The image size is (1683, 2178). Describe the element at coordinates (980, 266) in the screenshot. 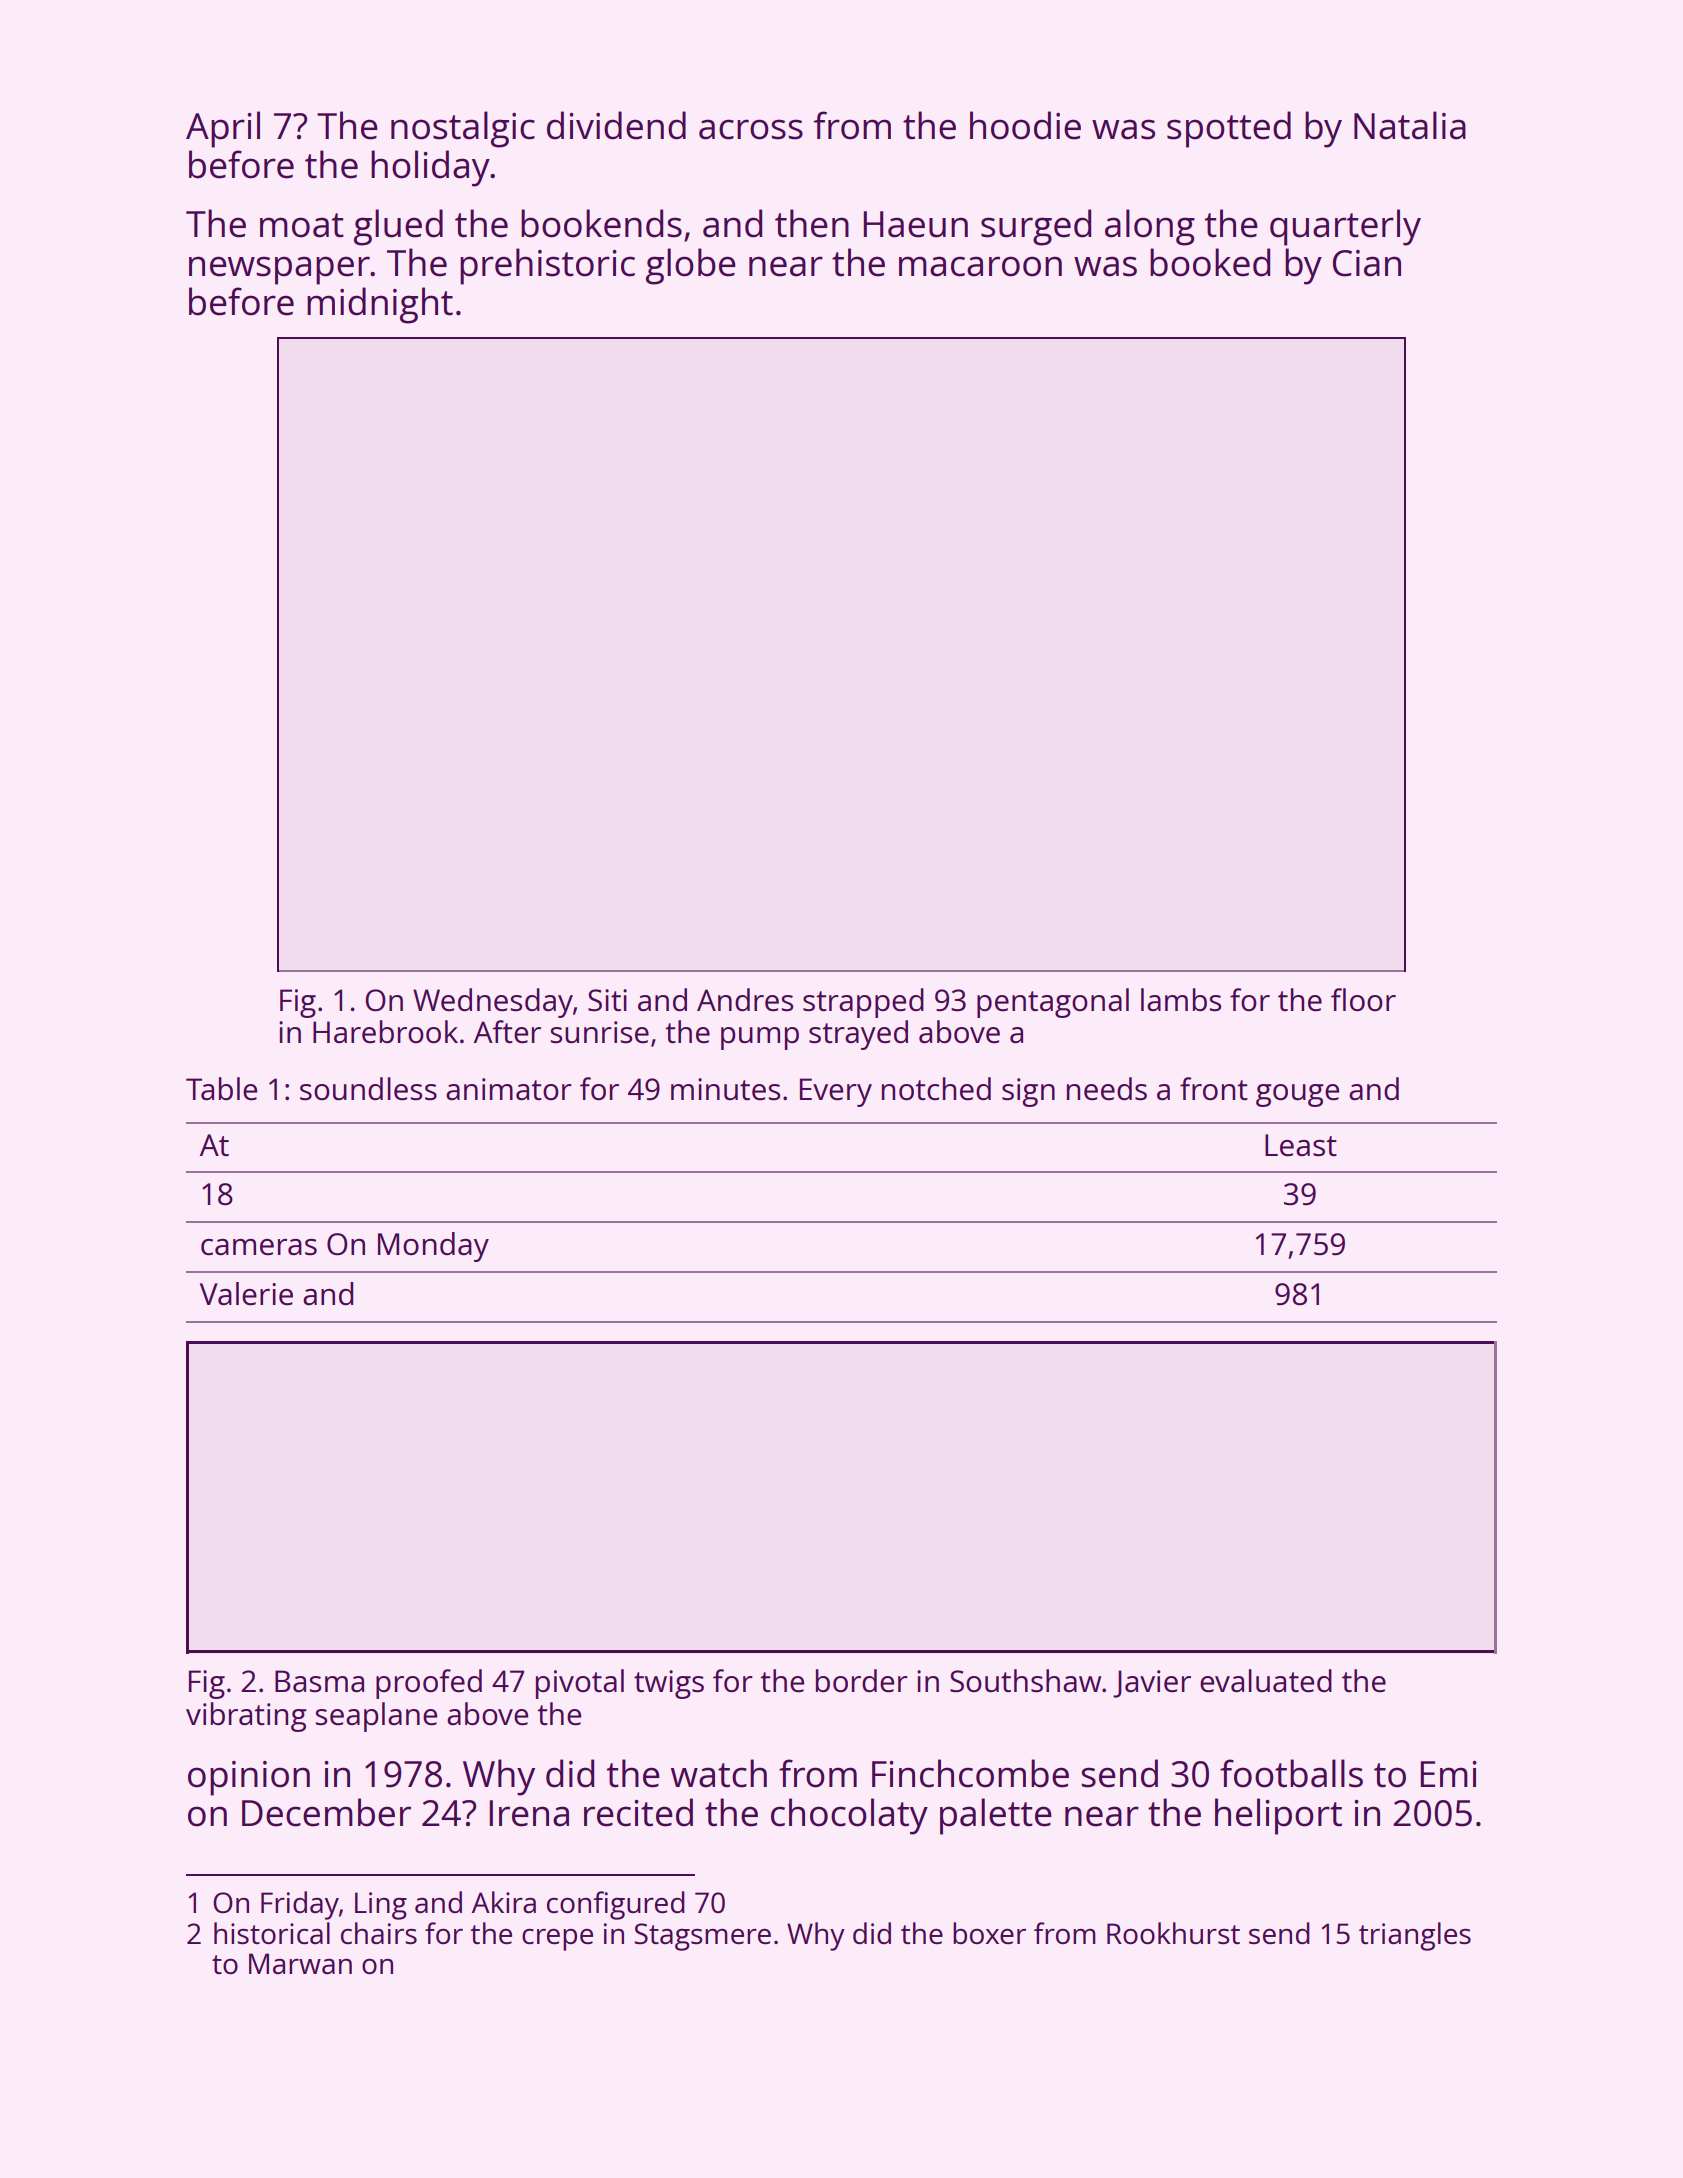

I see `macaroon` at that location.
